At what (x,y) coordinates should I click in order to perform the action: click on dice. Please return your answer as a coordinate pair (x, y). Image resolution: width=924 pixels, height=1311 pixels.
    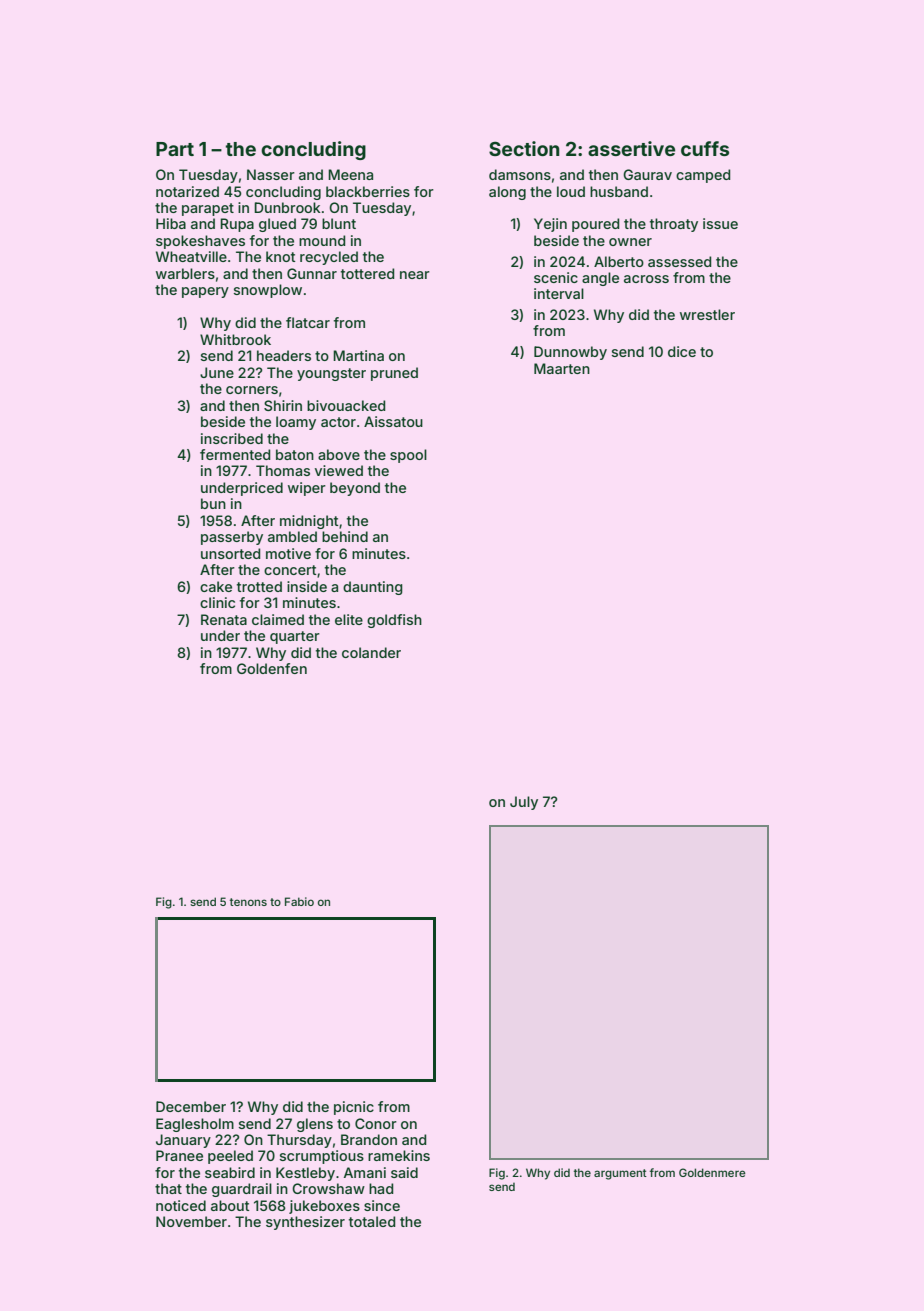
    Looking at the image, I should click on (682, 351).
